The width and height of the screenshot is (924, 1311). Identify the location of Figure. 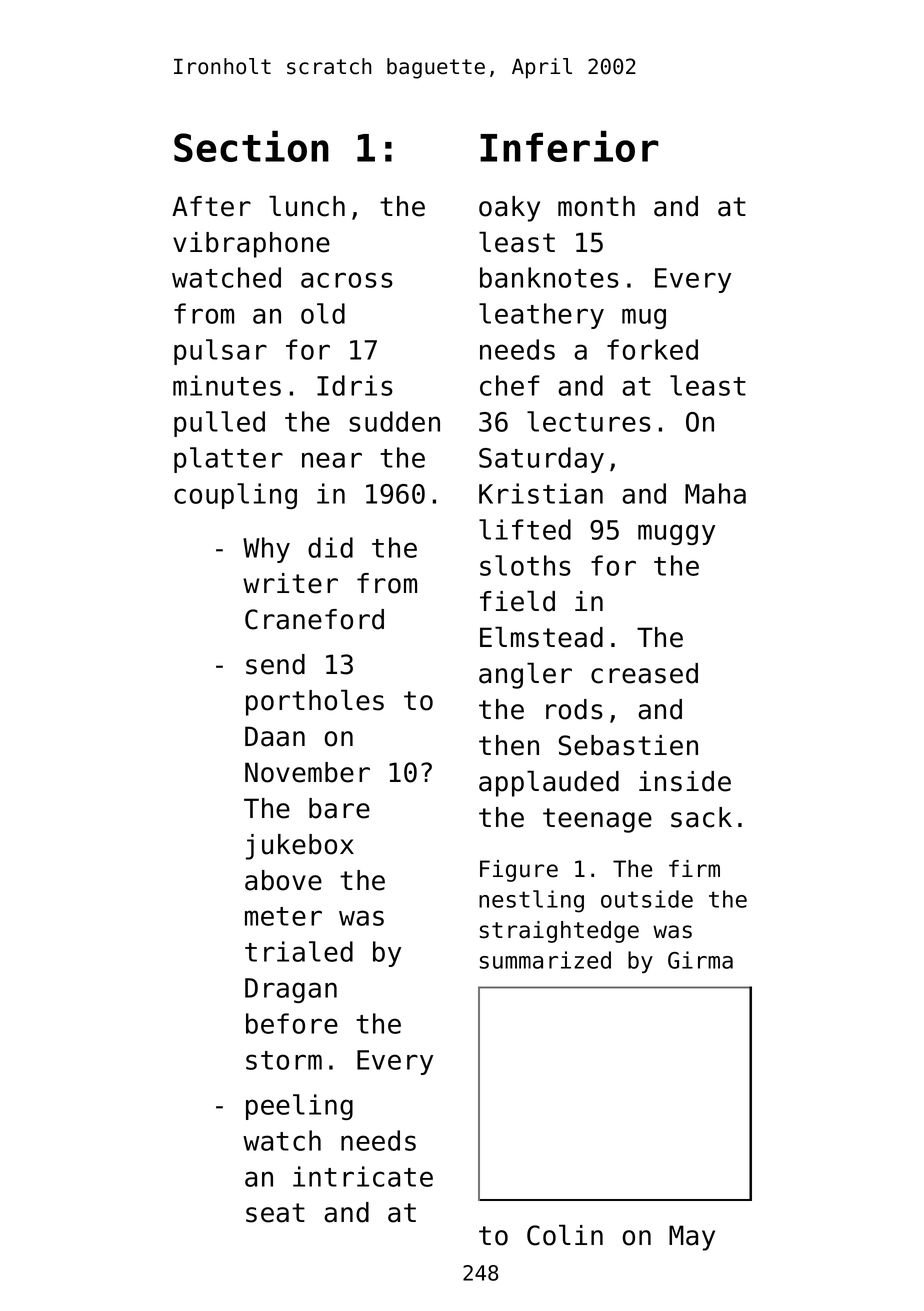
(519, 871).
